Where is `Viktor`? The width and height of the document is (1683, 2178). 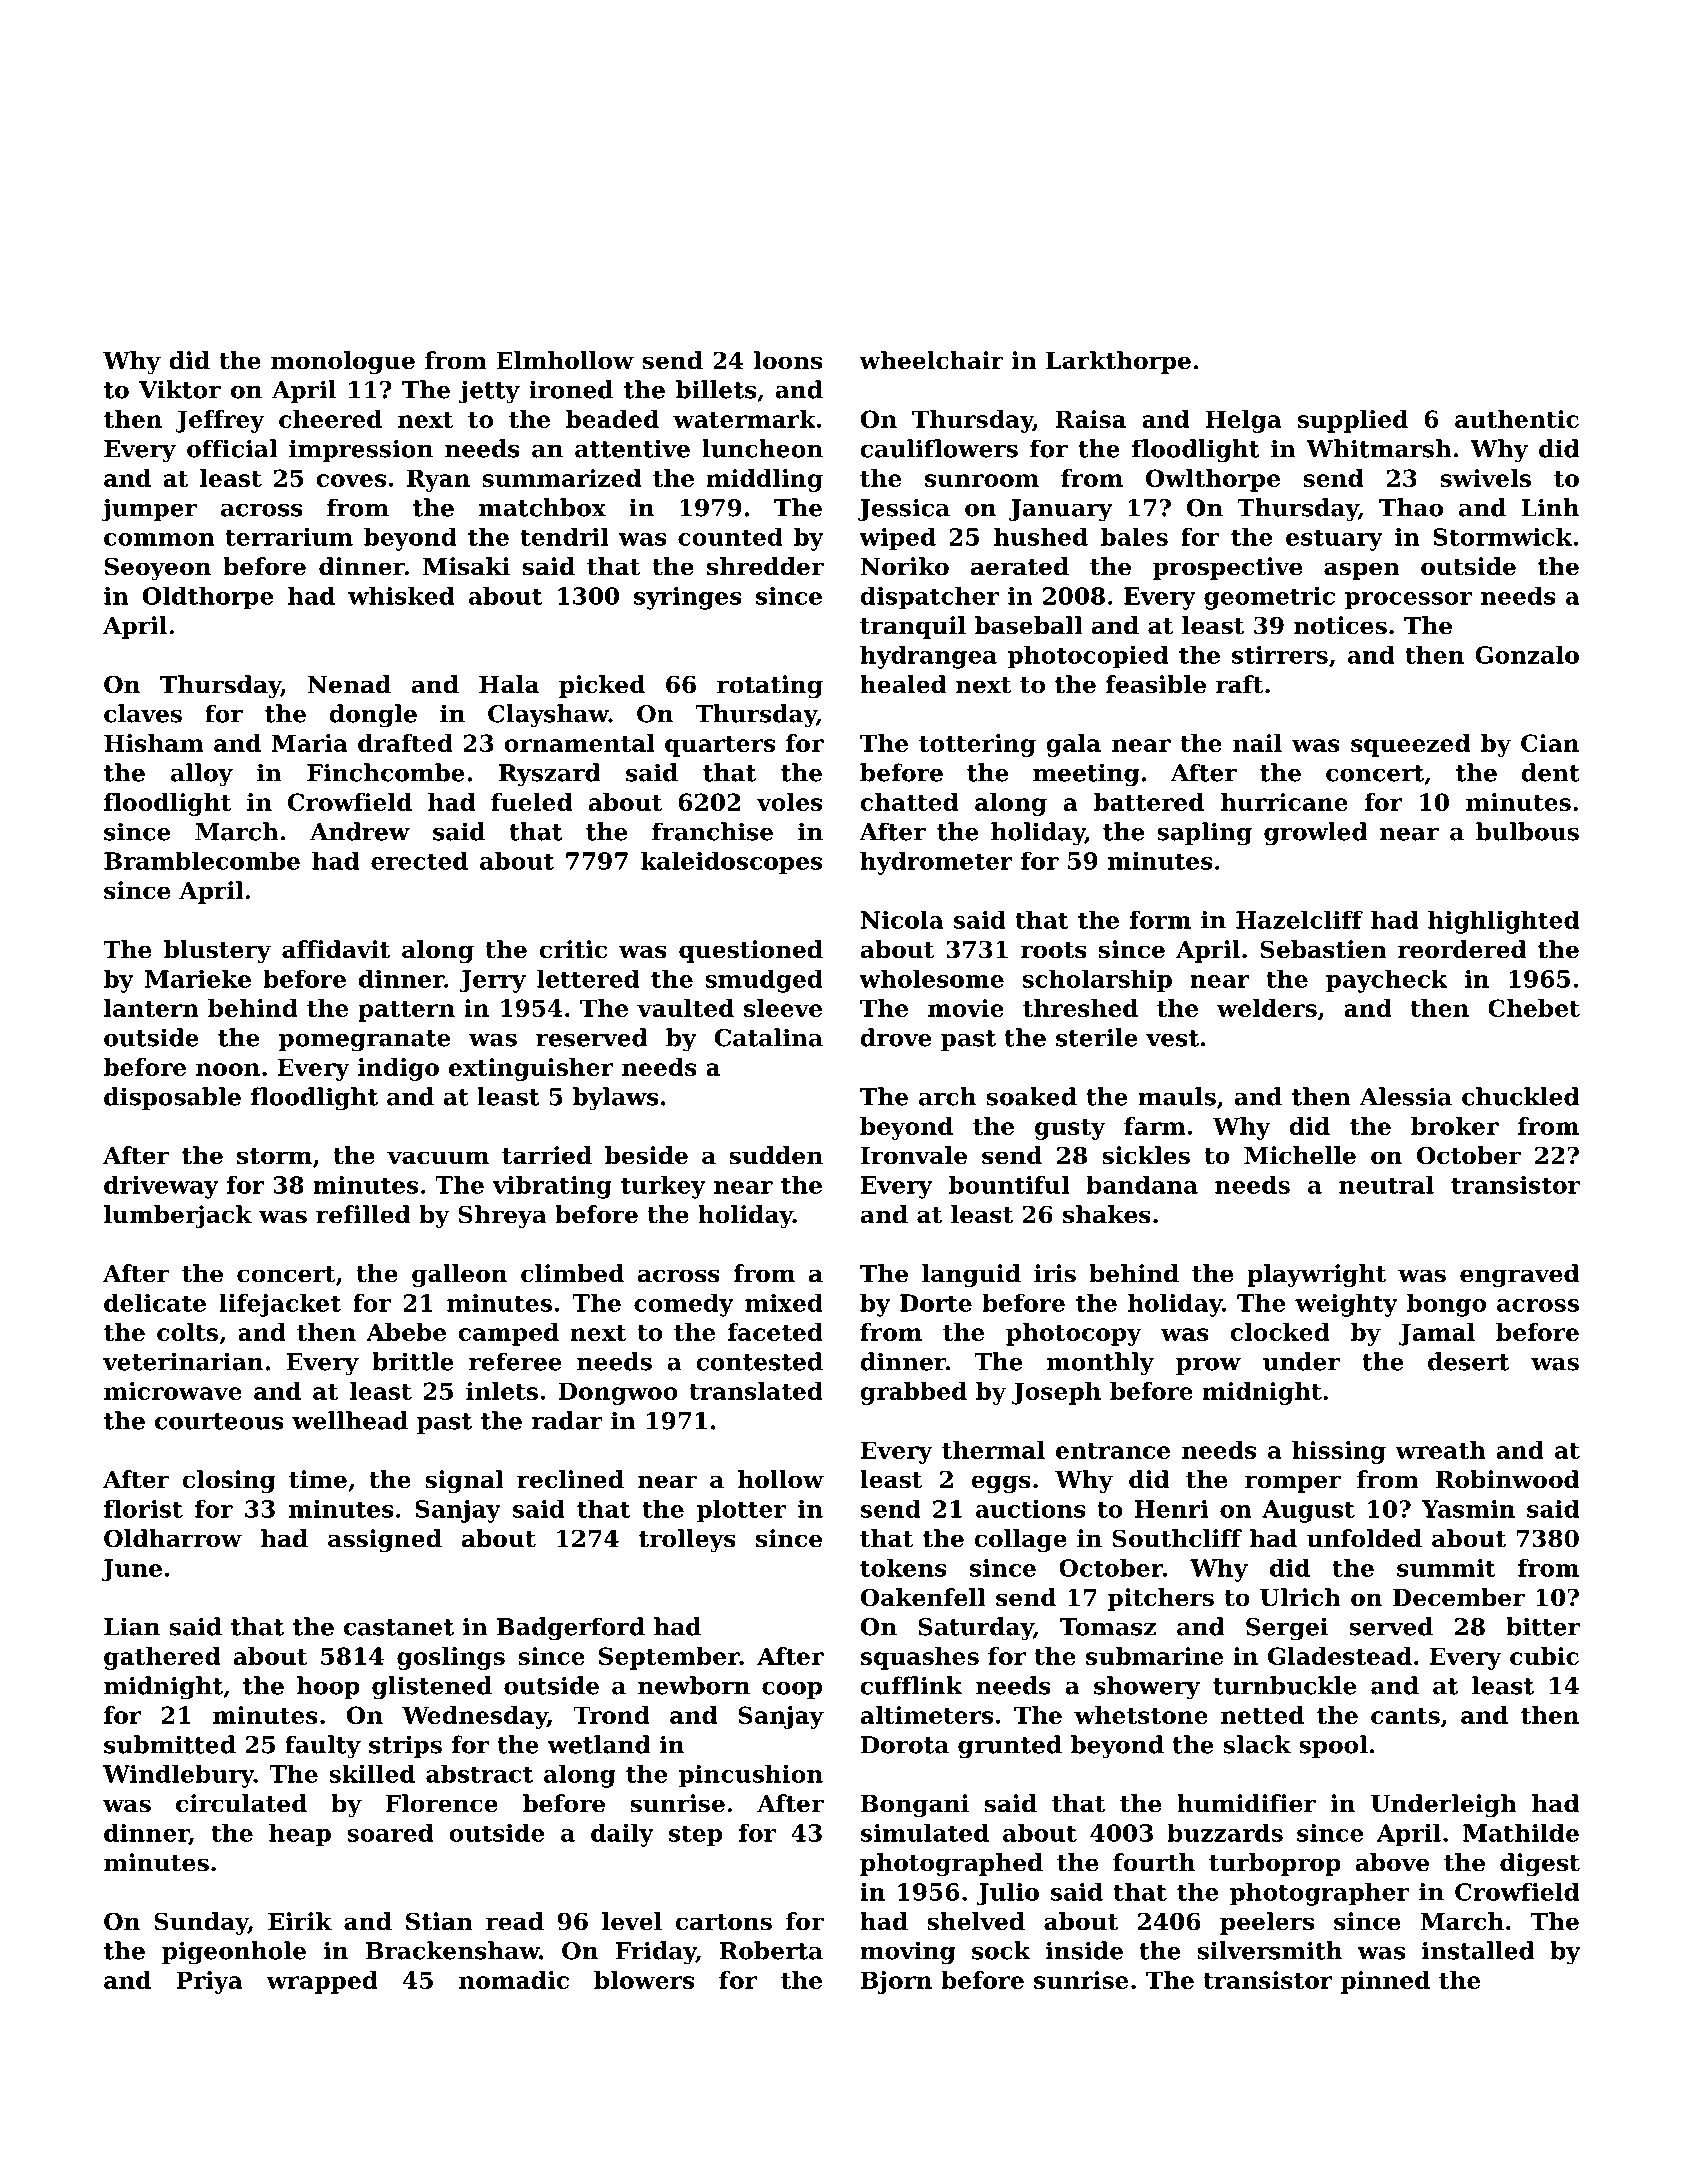
Viktor is located at coordinates (180, 389).
